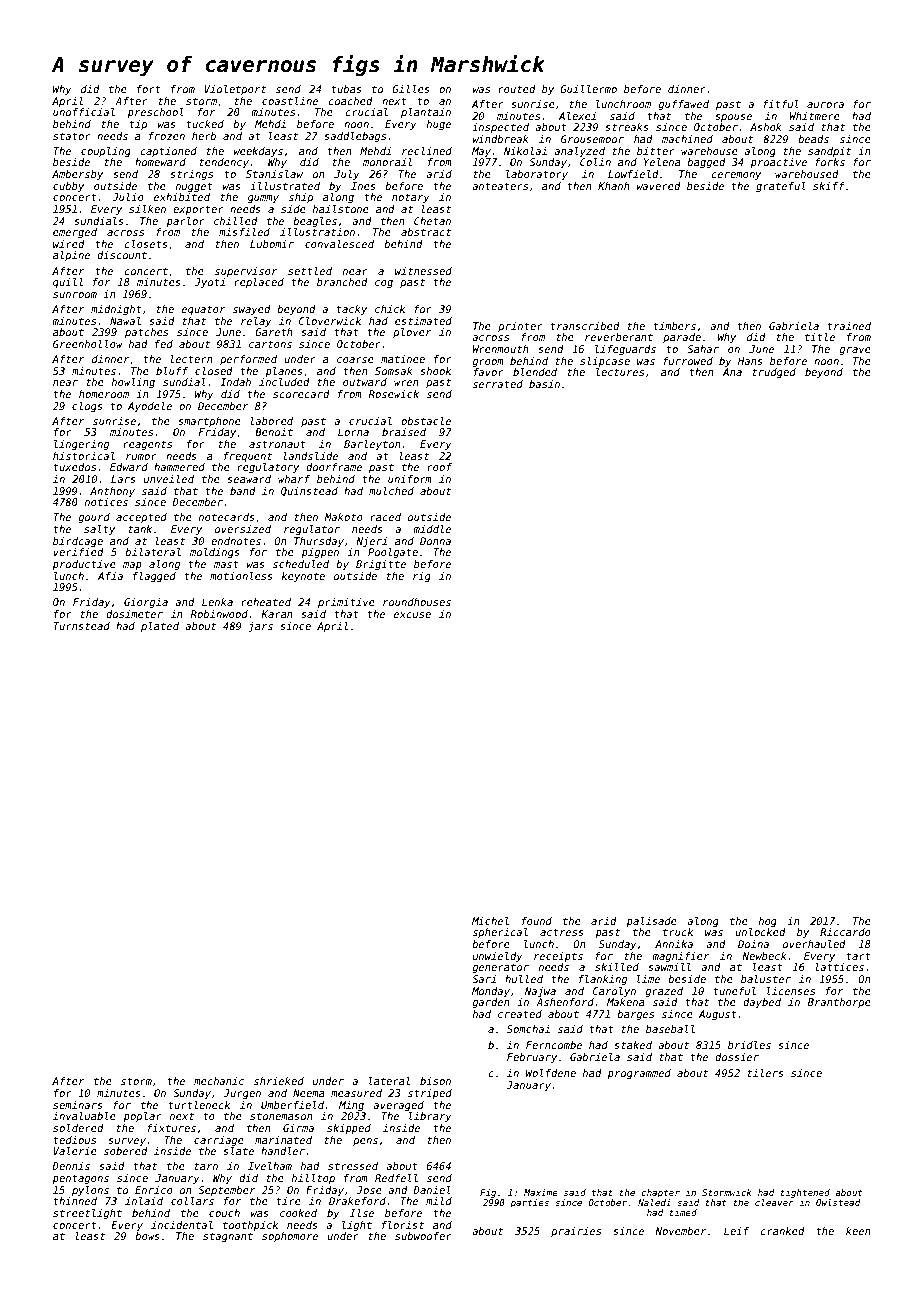 The height and width of the page is (1308, 924). Describe the element at coordinates (768, 922) in the page. I see `hog` at that location.
